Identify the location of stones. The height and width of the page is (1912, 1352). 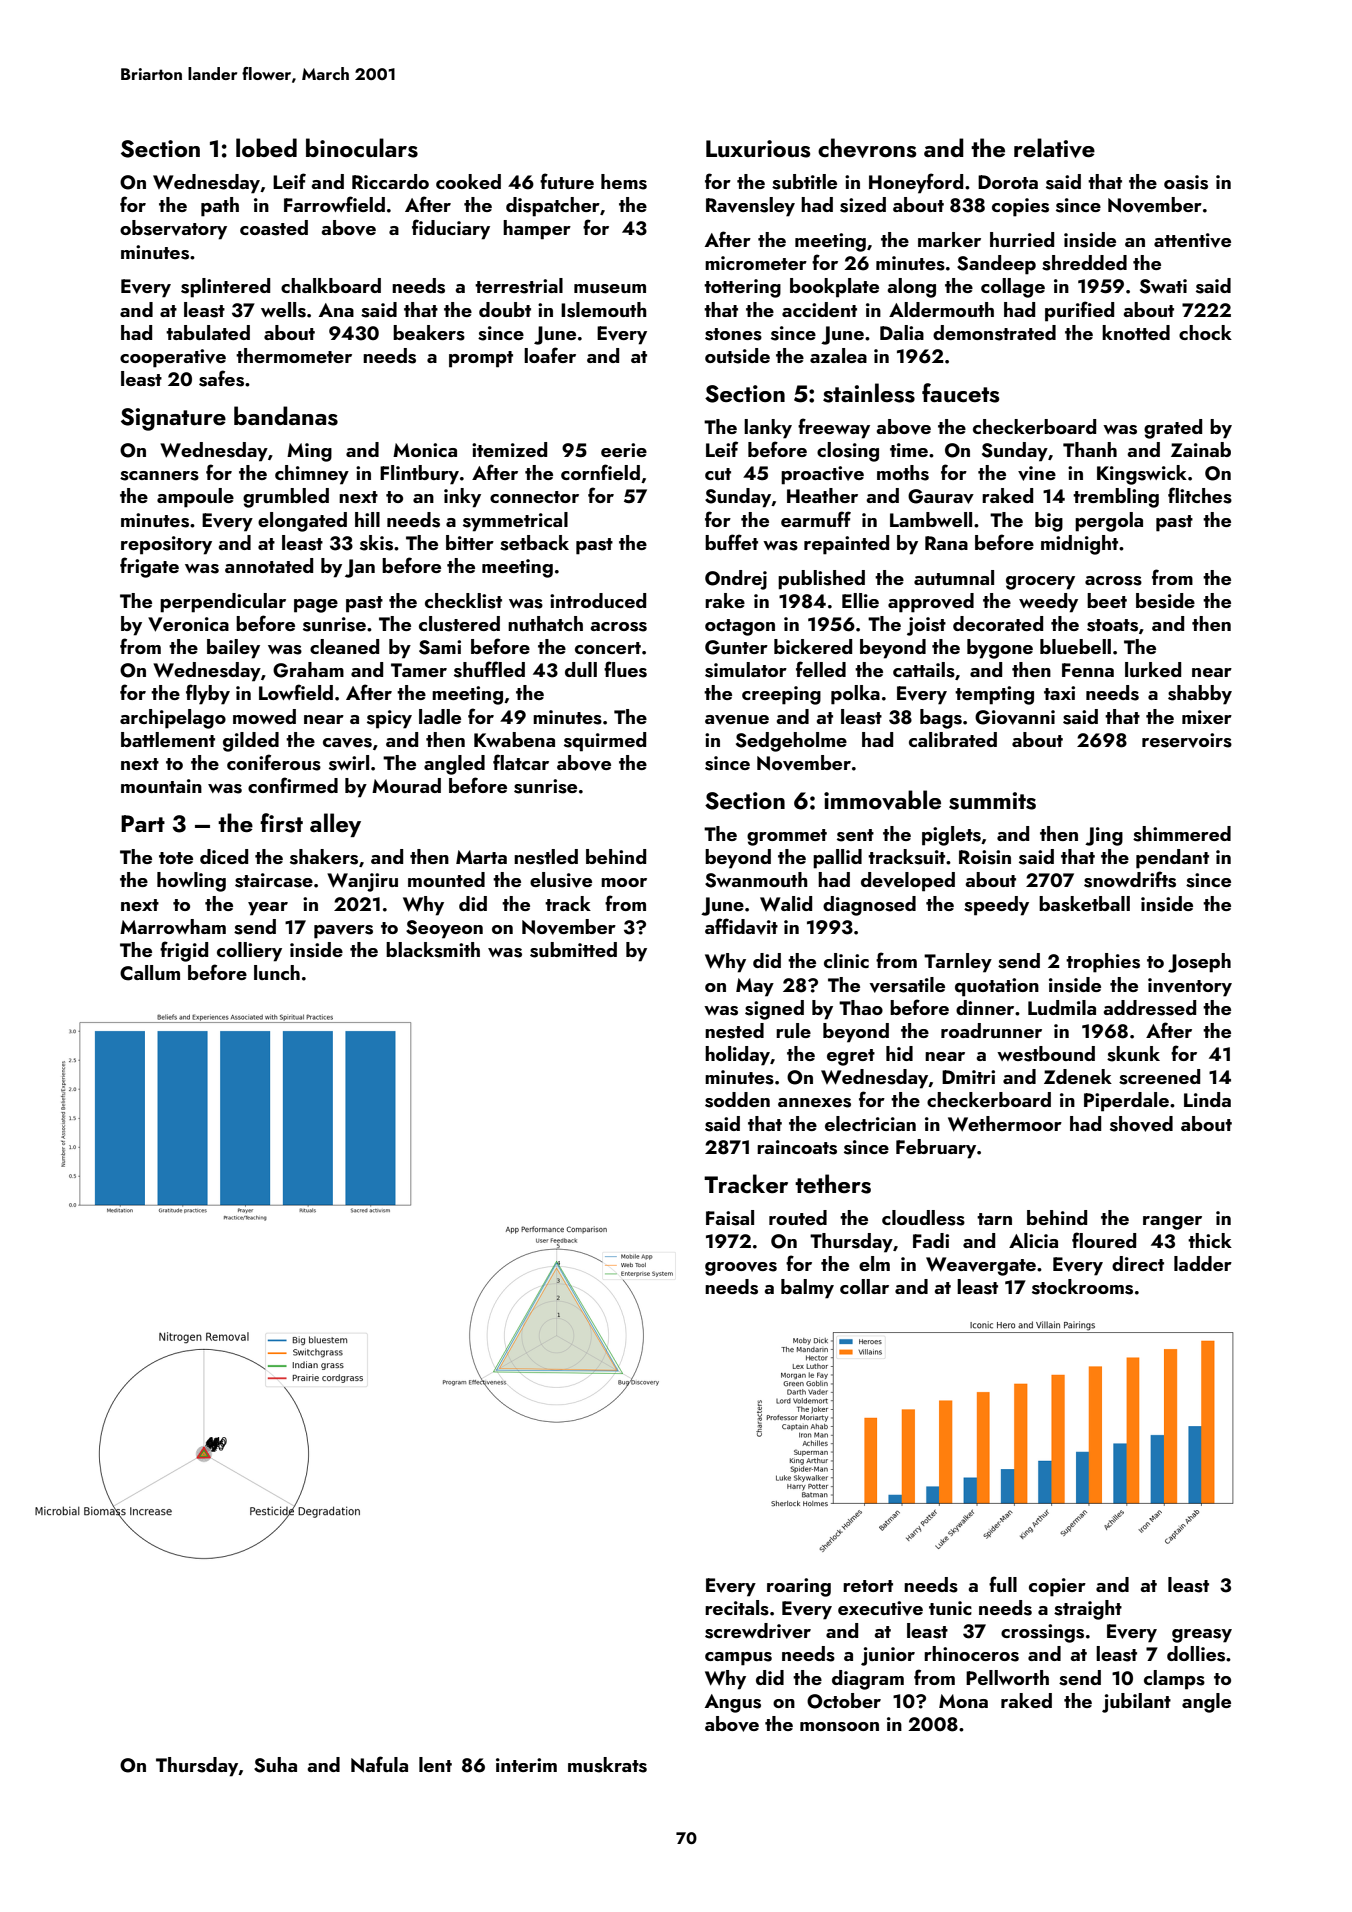
(733, 334).
